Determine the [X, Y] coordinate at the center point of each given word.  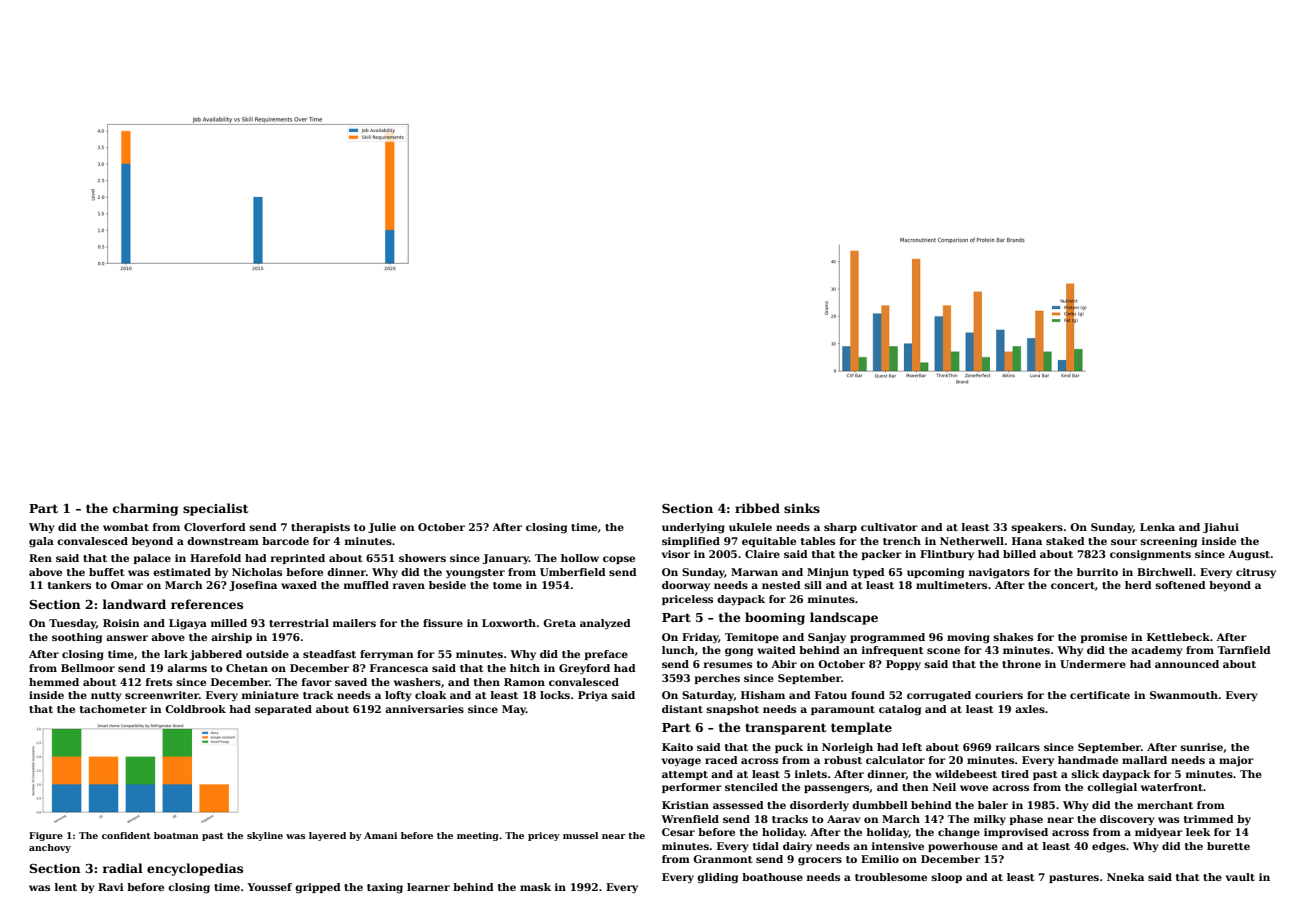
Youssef [269, 887]
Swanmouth [1184, 695]
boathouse [772, 877]
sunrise [1201, 747]
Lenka [1157, 527]
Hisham [763, 695]
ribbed [757, 508]
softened [1180, 585]
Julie [382, 528]
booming [775, 618]
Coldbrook [195, 709]
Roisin [121, 623]
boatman [176, 835]
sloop [946, 878]
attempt [685, 775]
